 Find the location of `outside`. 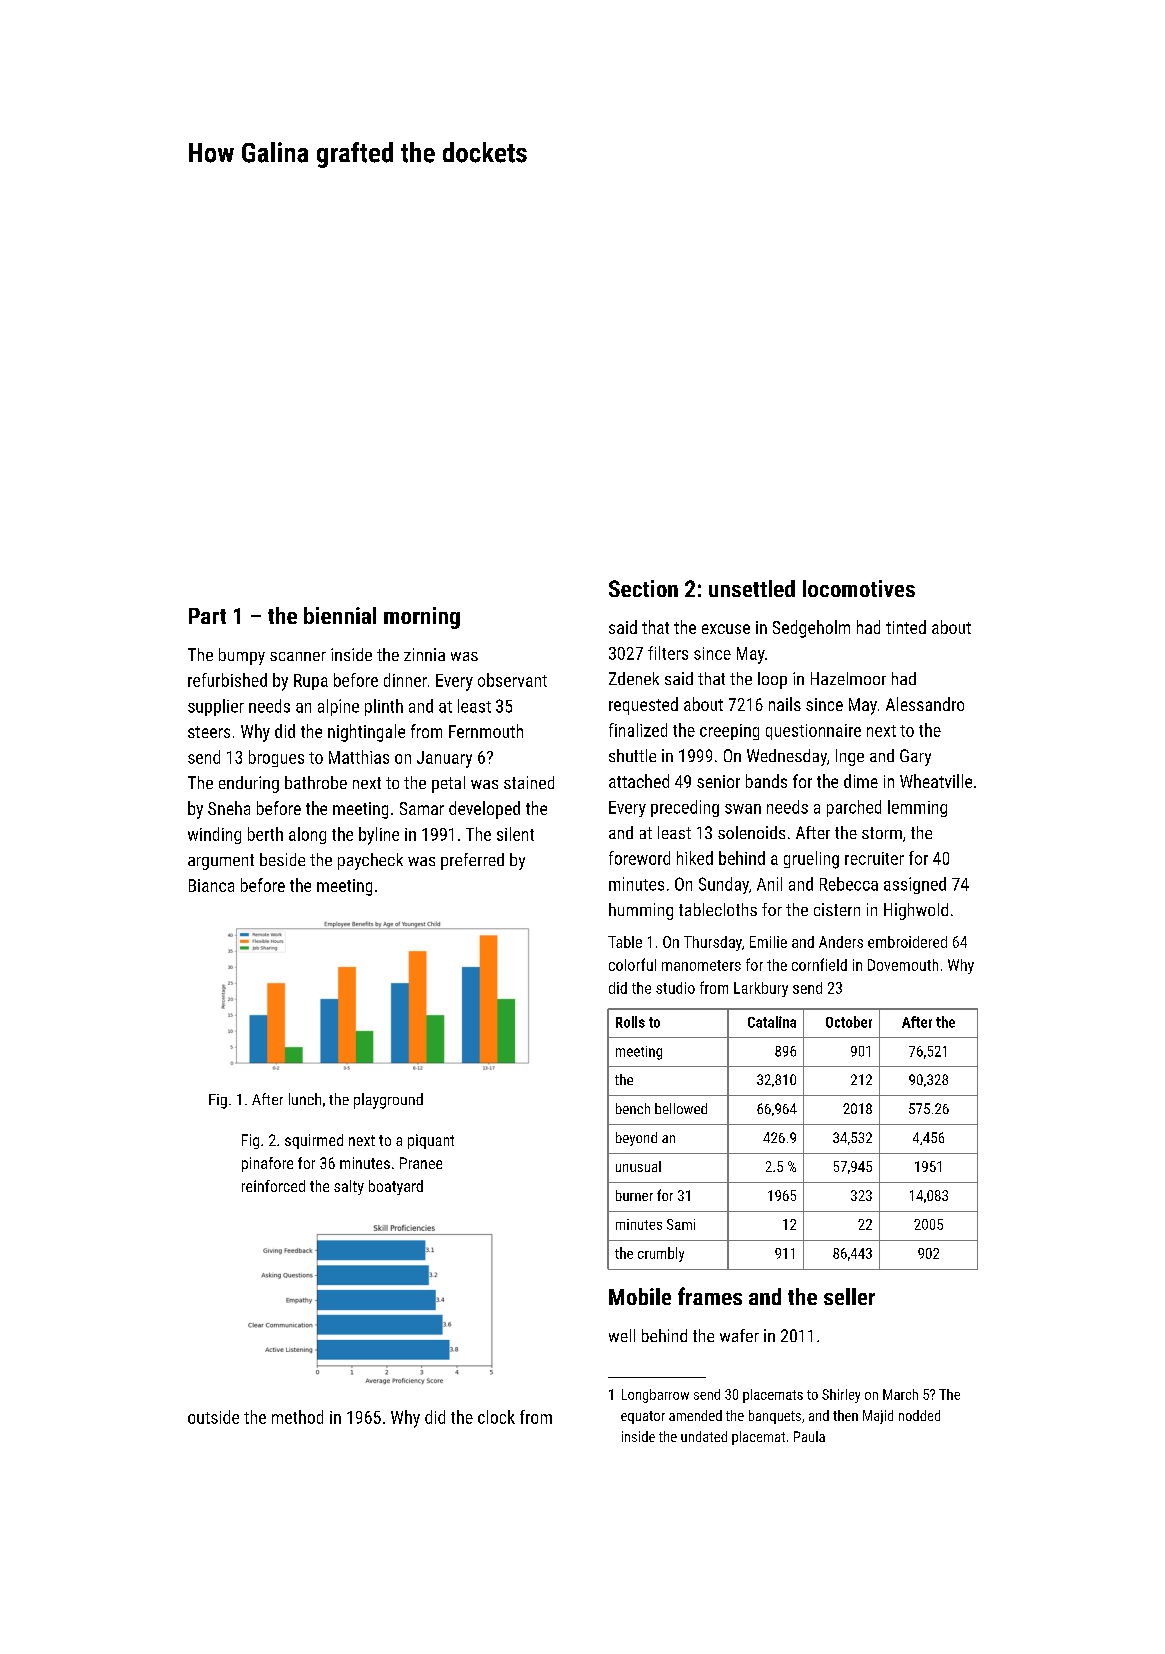

outside is located at coordinates (213, 1417).
